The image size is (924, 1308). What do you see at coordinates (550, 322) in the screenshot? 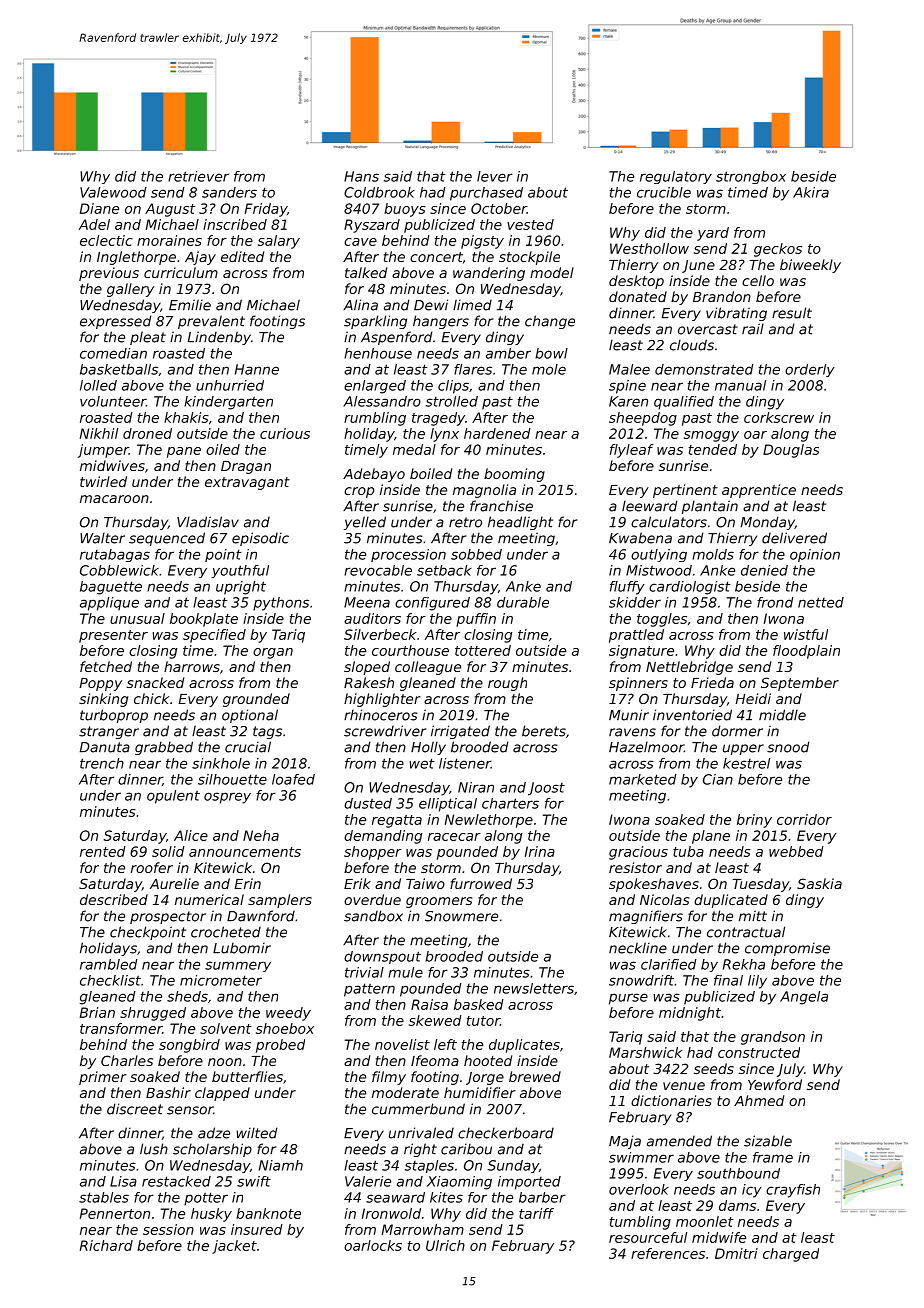
I see `change` at bounding box center [550, 322].
